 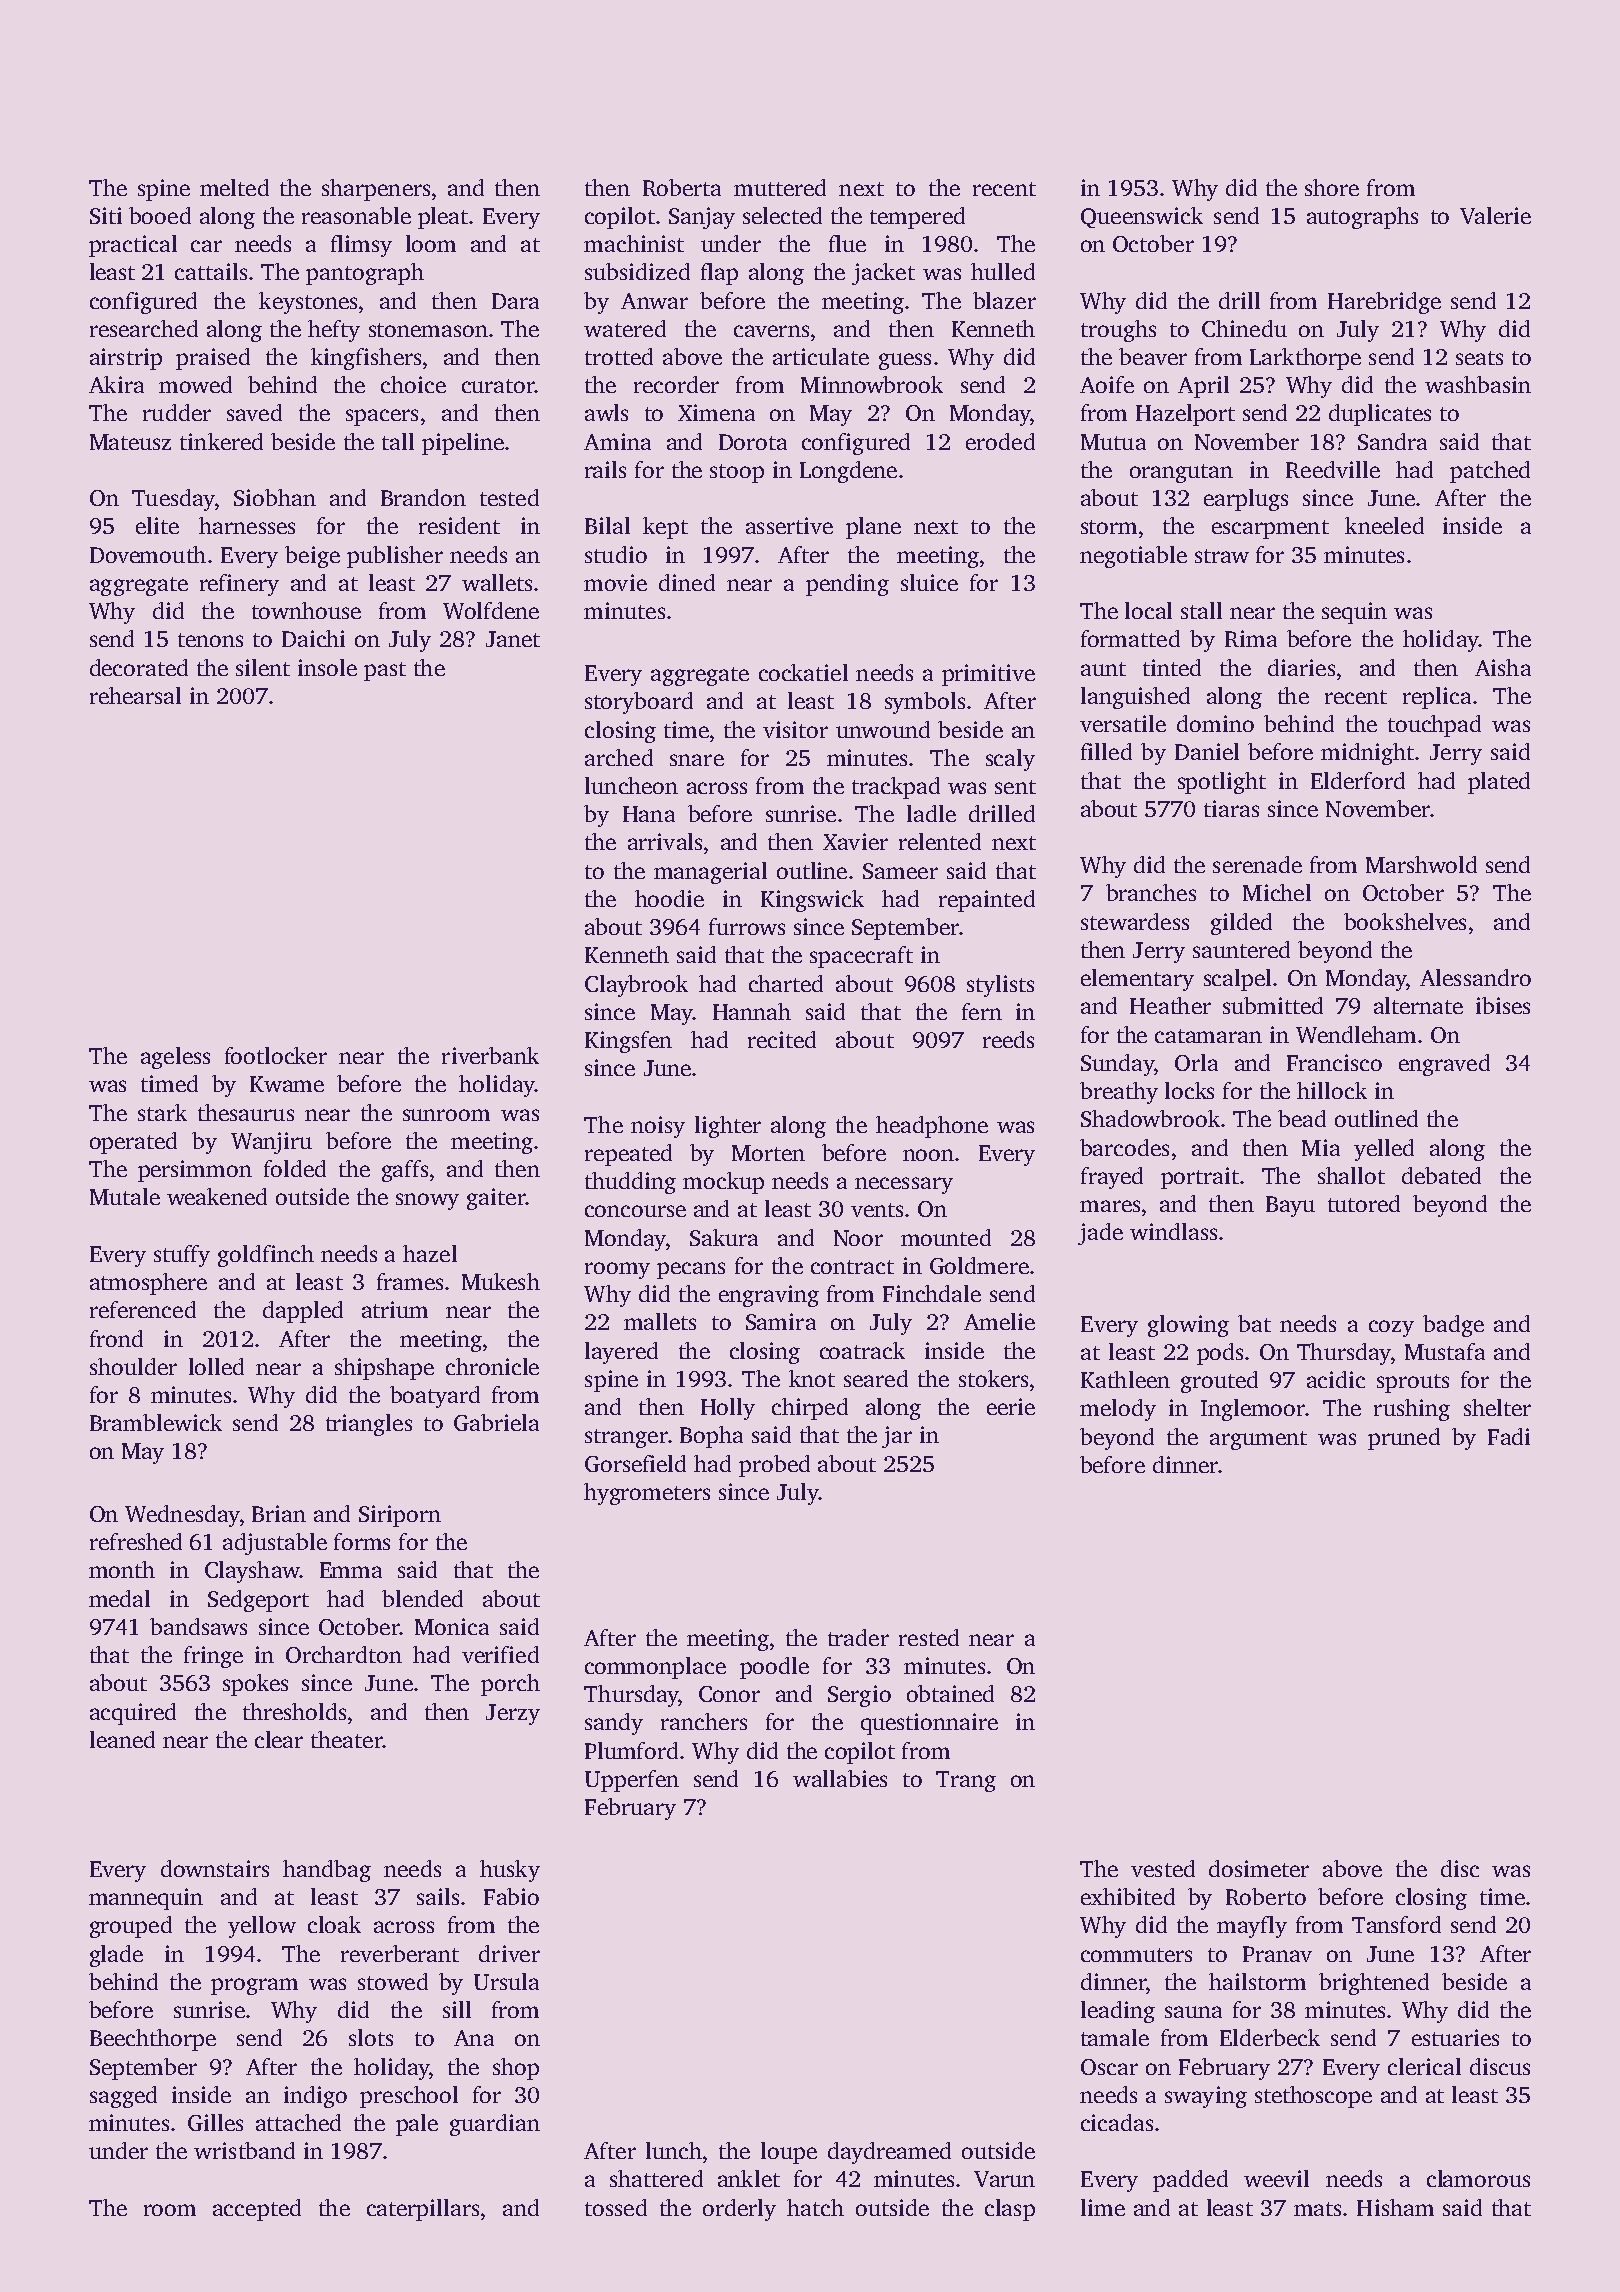 What do you see at coordinates (1100, 1234) in the screenshot?
I see `jade` at bounding box center [1100, 1234].
